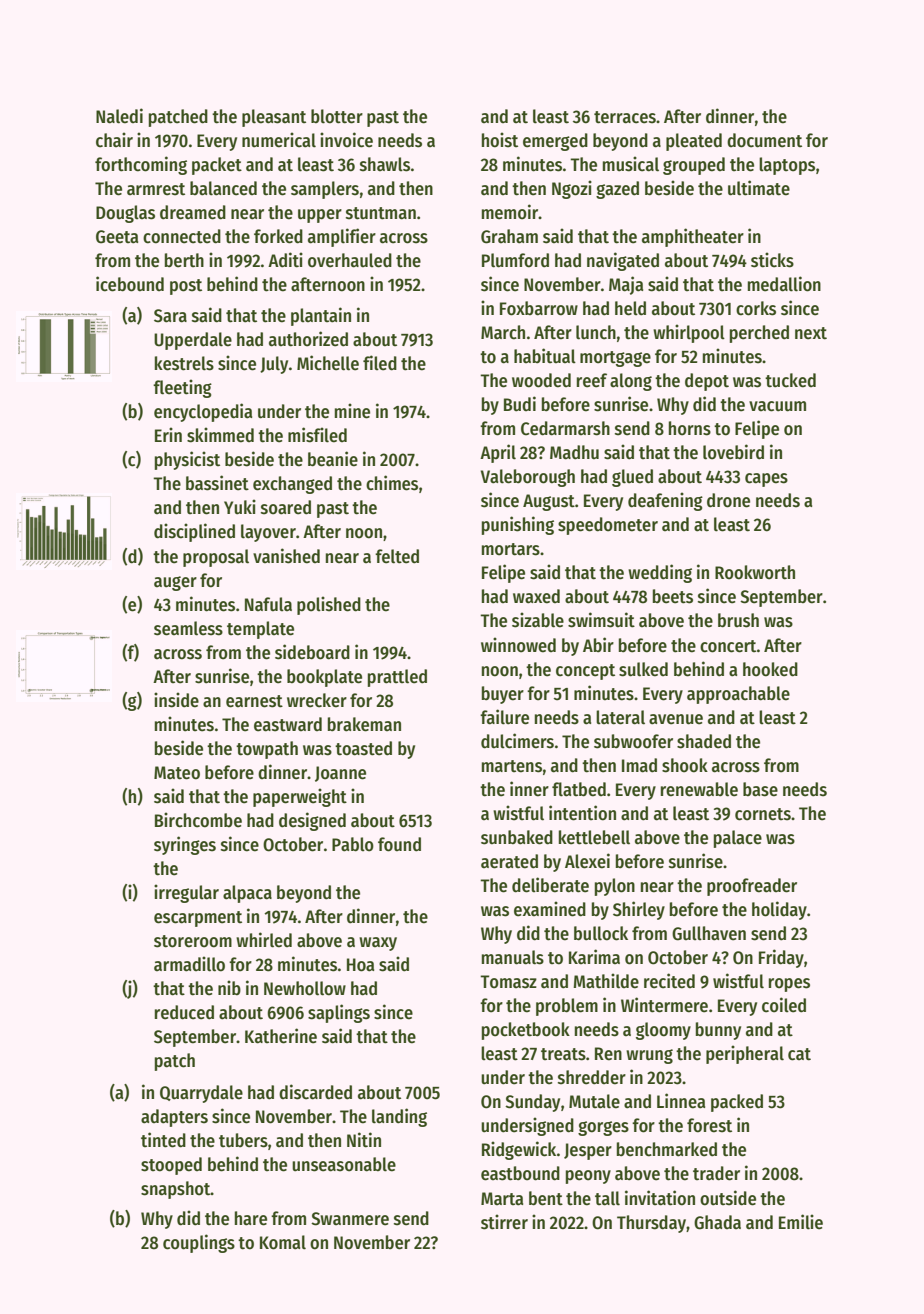 The width and height of the document is (924, 1314). What do you see at coordinates (632, 478) in the document?
I see `glued` at bounding box center [632, 478].
